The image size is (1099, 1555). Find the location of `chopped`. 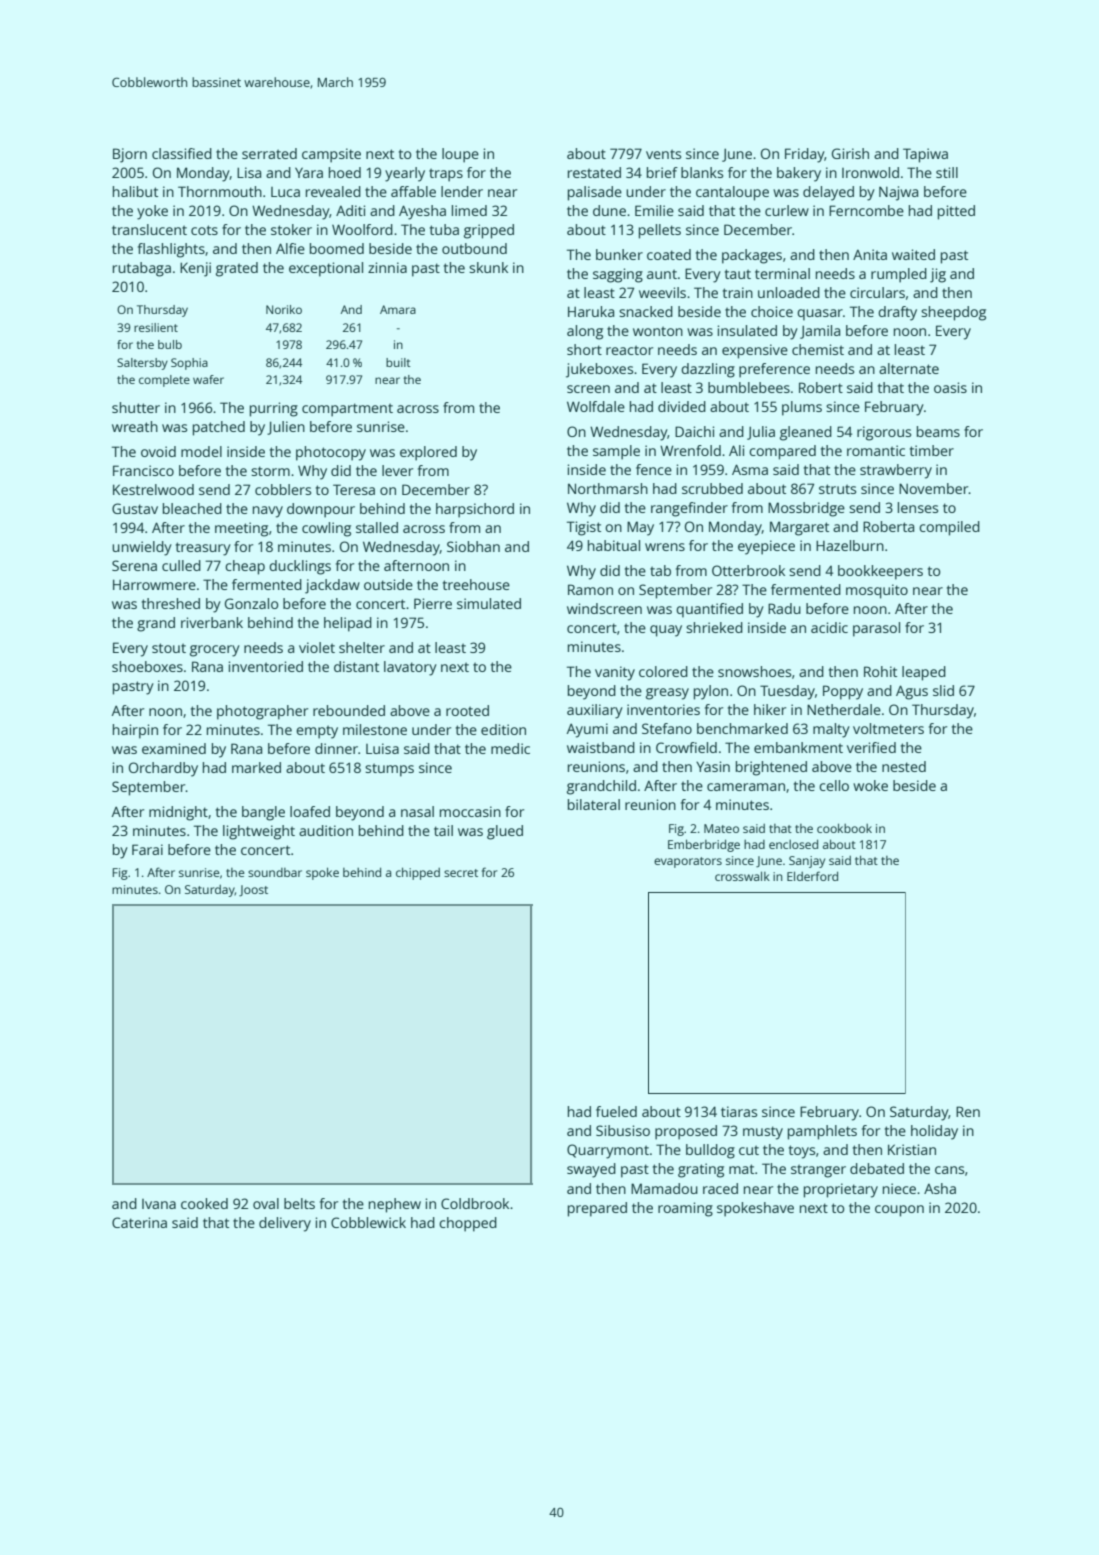

chopped is located at coordinates (468, 1224).
